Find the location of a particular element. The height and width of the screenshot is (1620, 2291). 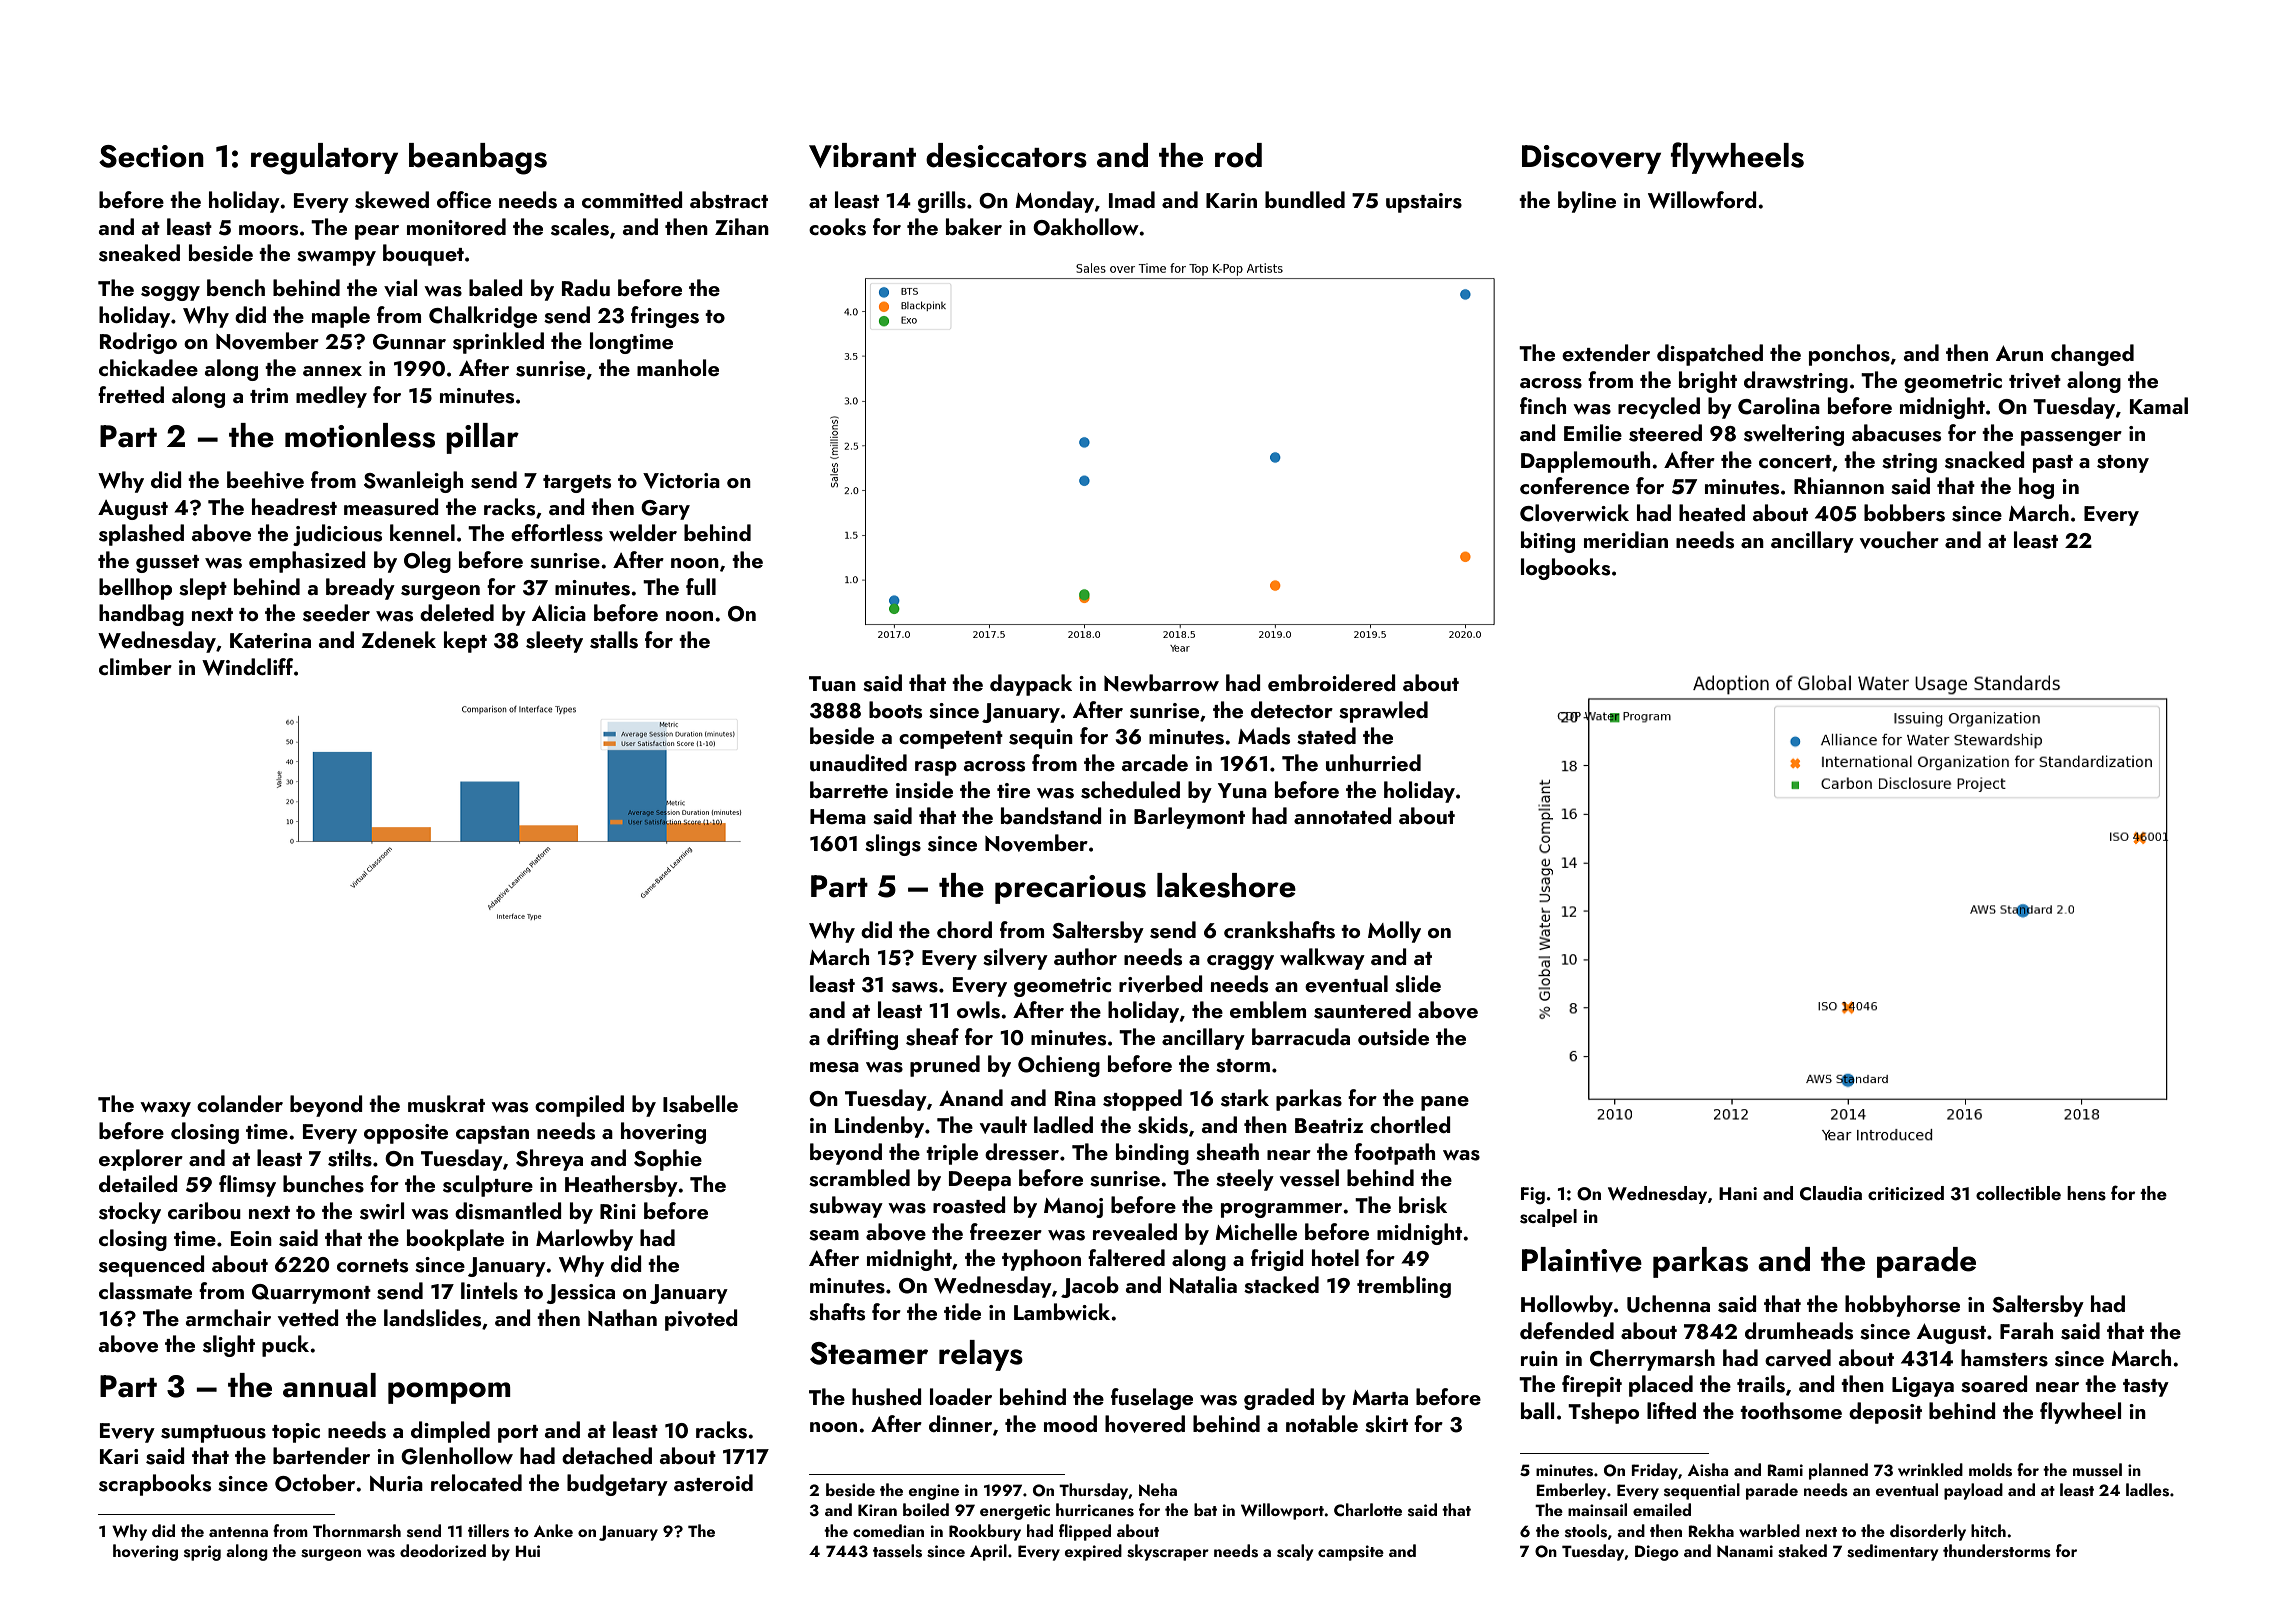

climber is located at coordinates (135, 666).
